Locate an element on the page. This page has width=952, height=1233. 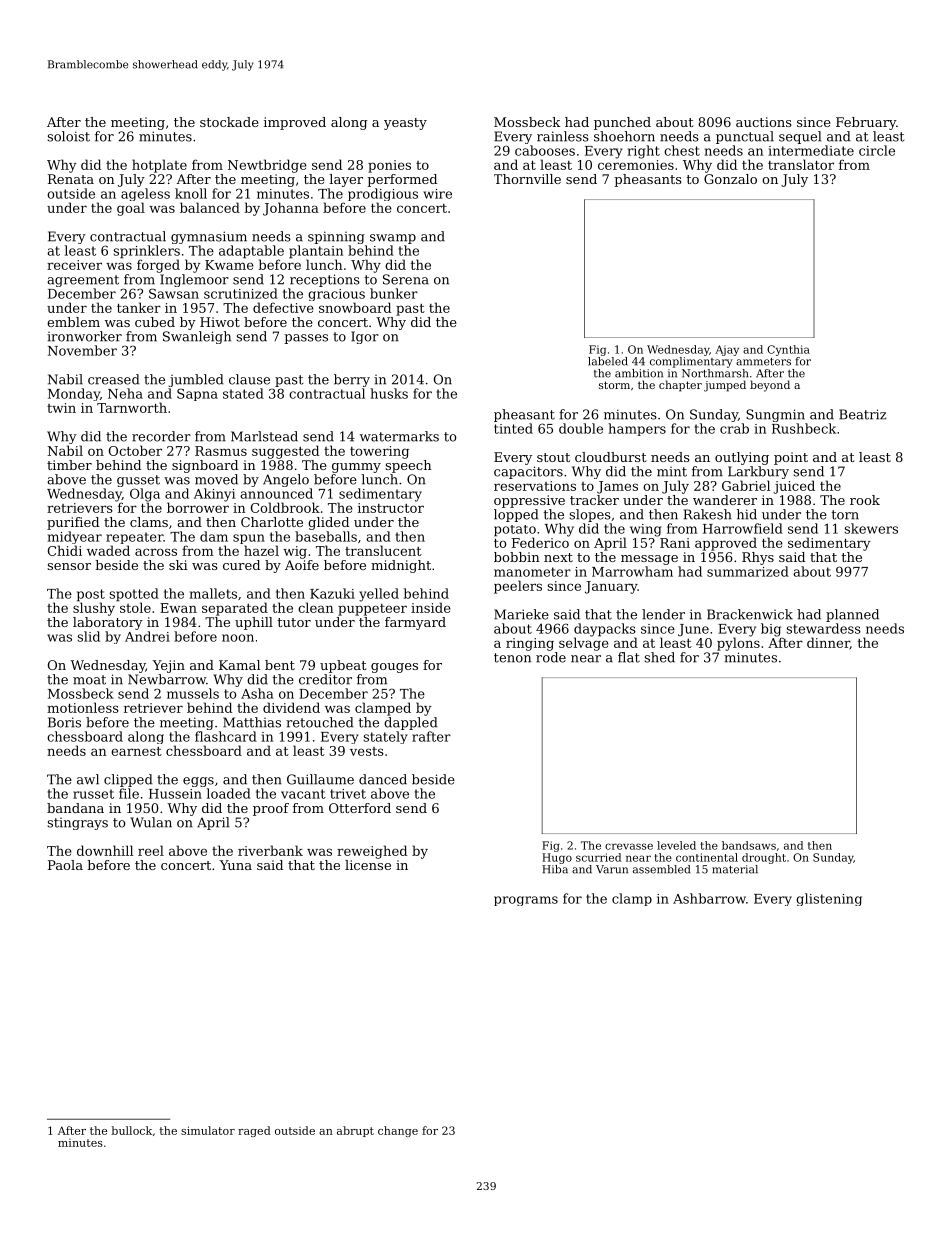
Thornville is located at coordinates (527, 179).
